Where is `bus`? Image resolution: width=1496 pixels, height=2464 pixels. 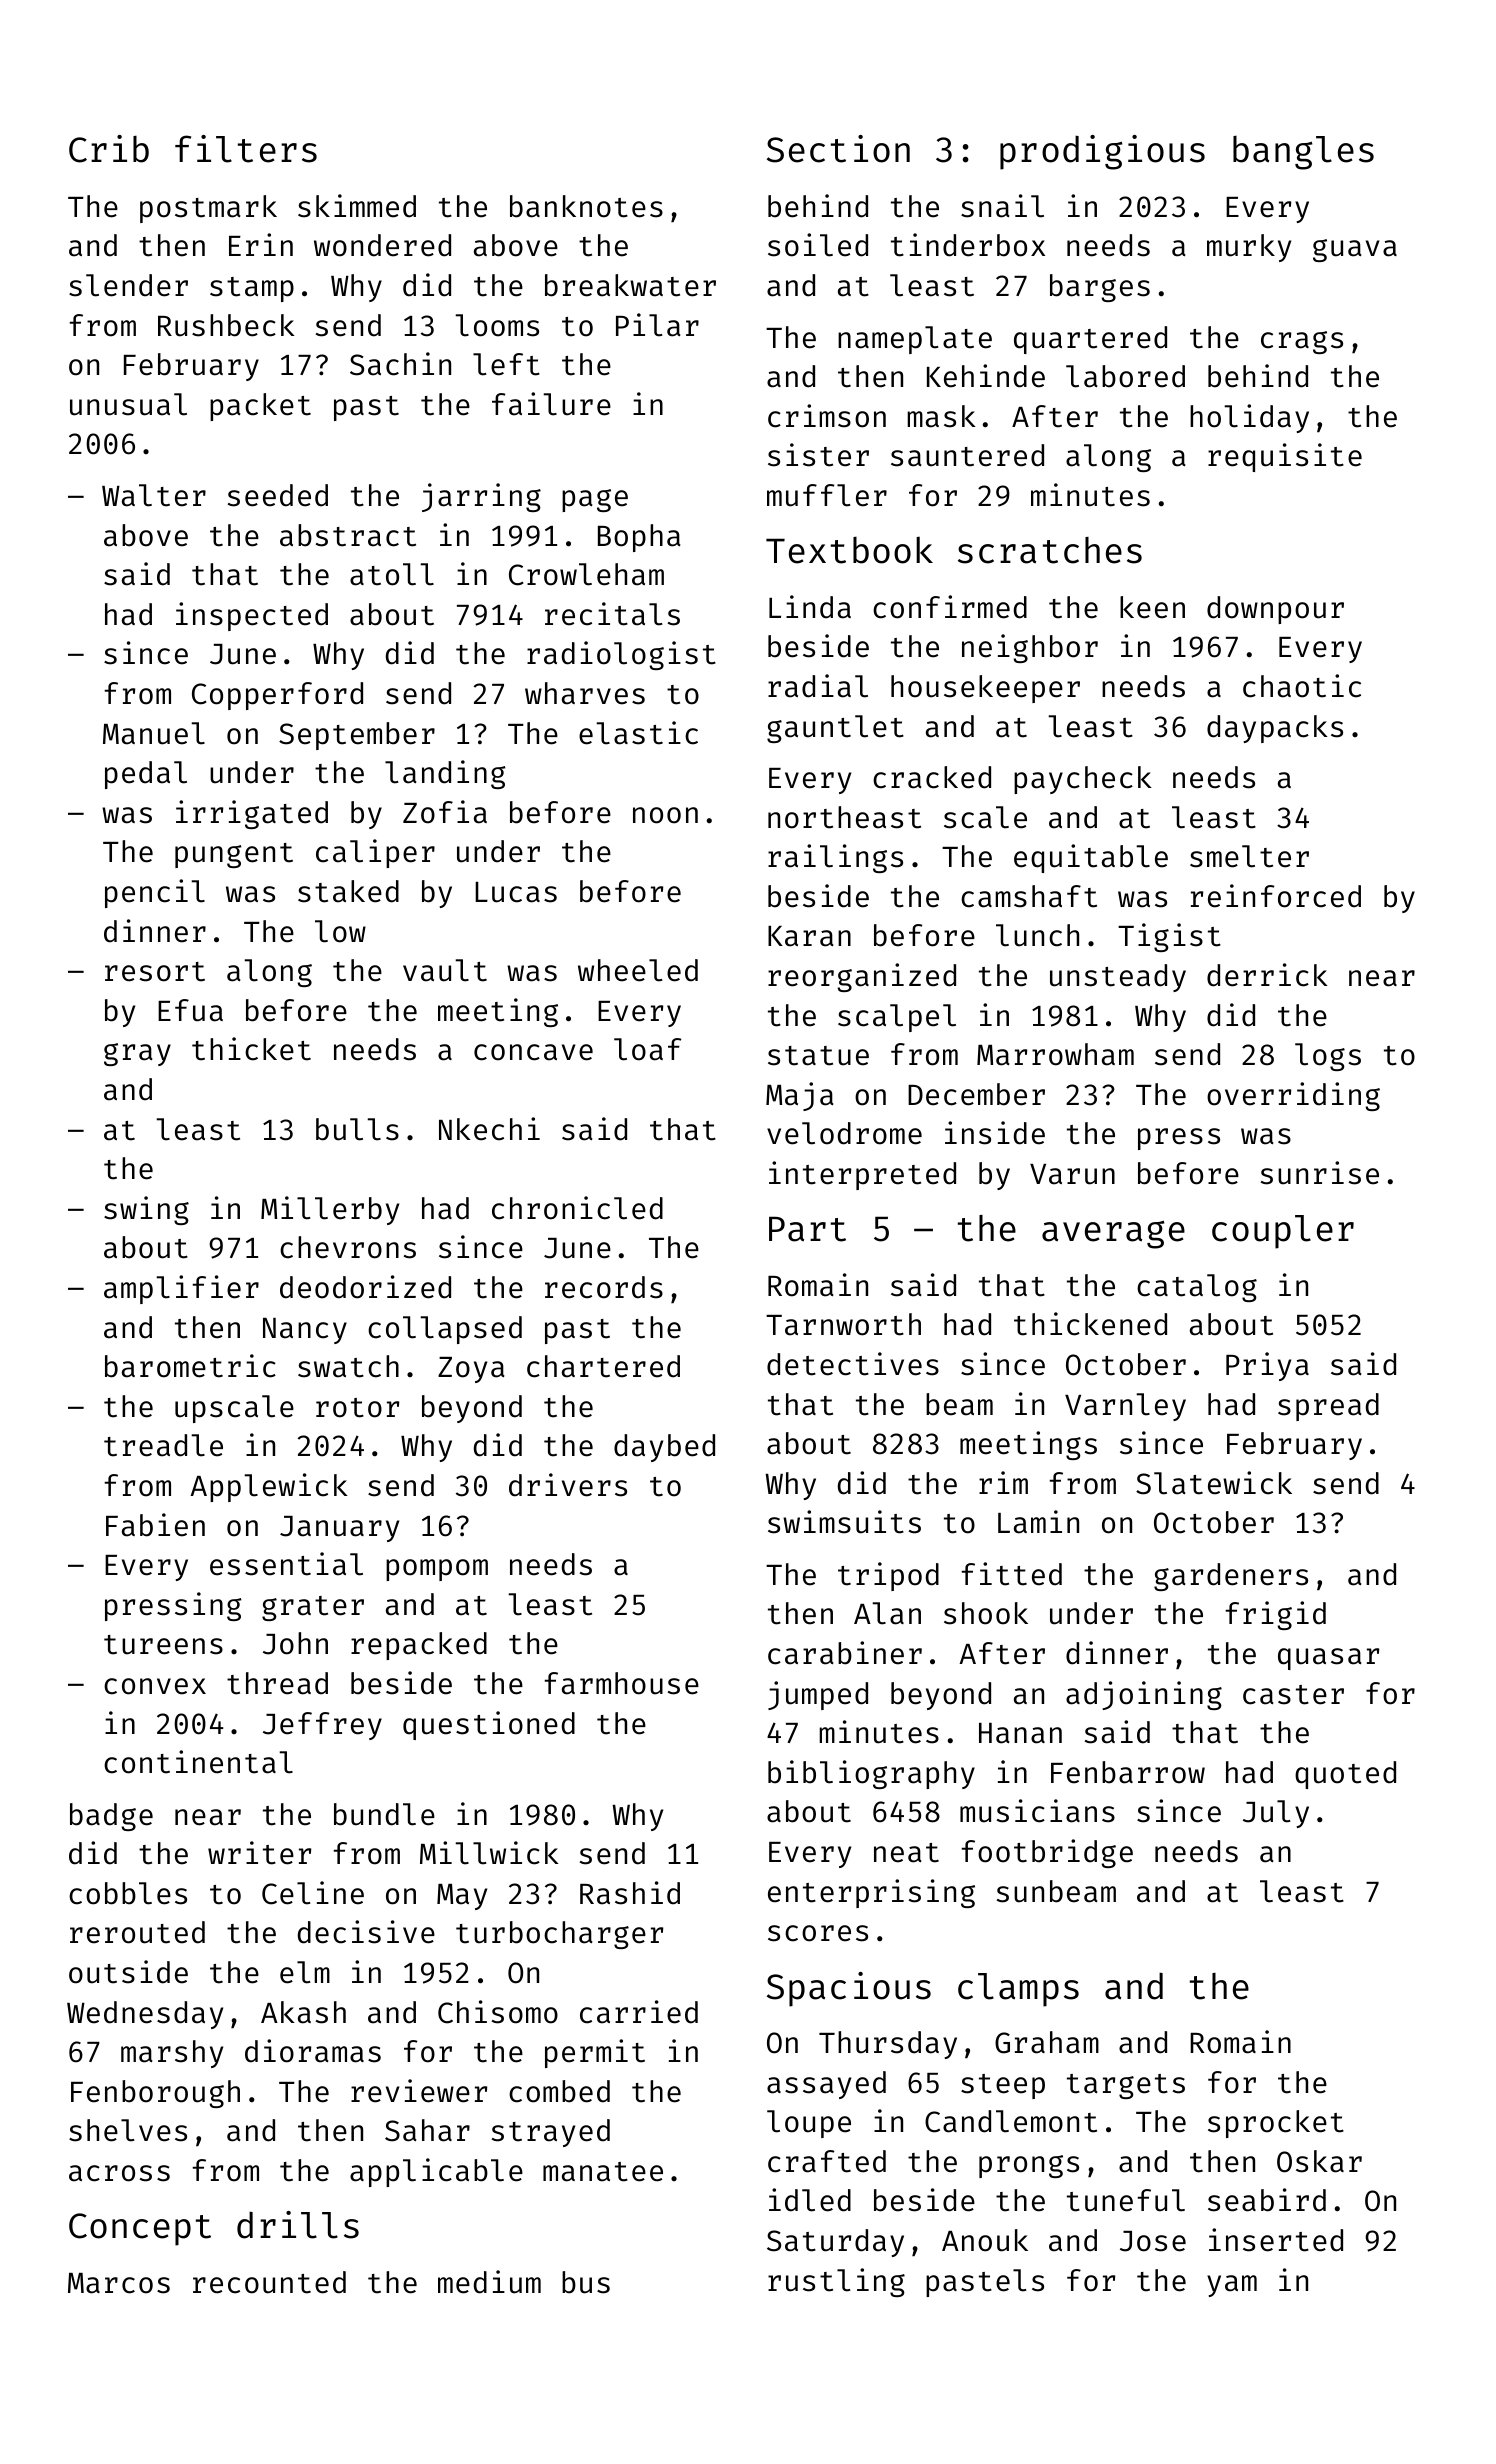 bus is located at coordinates (586, 2282).
